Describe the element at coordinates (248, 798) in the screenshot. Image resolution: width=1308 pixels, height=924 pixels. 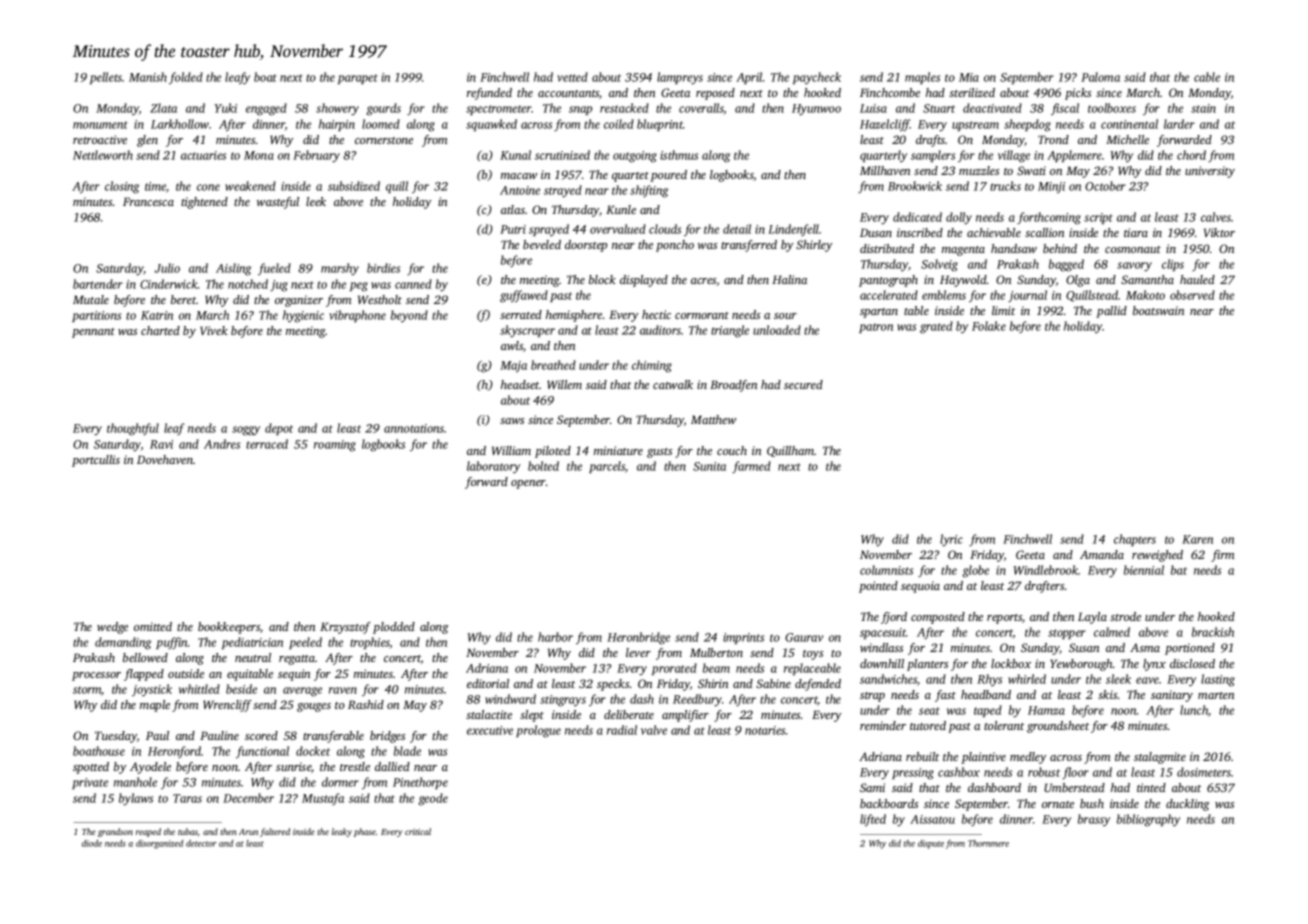
I see `December` at that location.
